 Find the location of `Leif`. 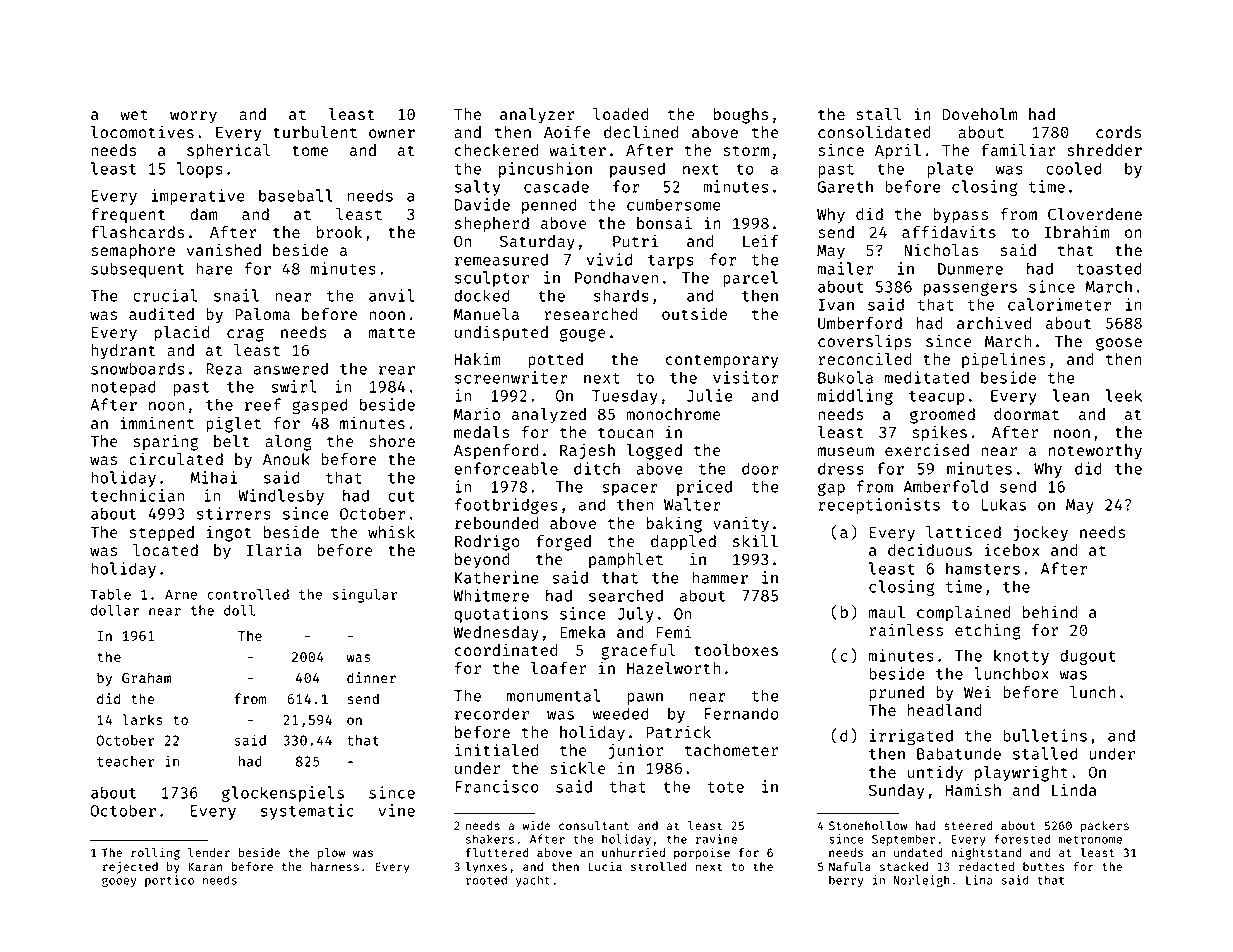

Leif is located at coordinates (761, 240).
